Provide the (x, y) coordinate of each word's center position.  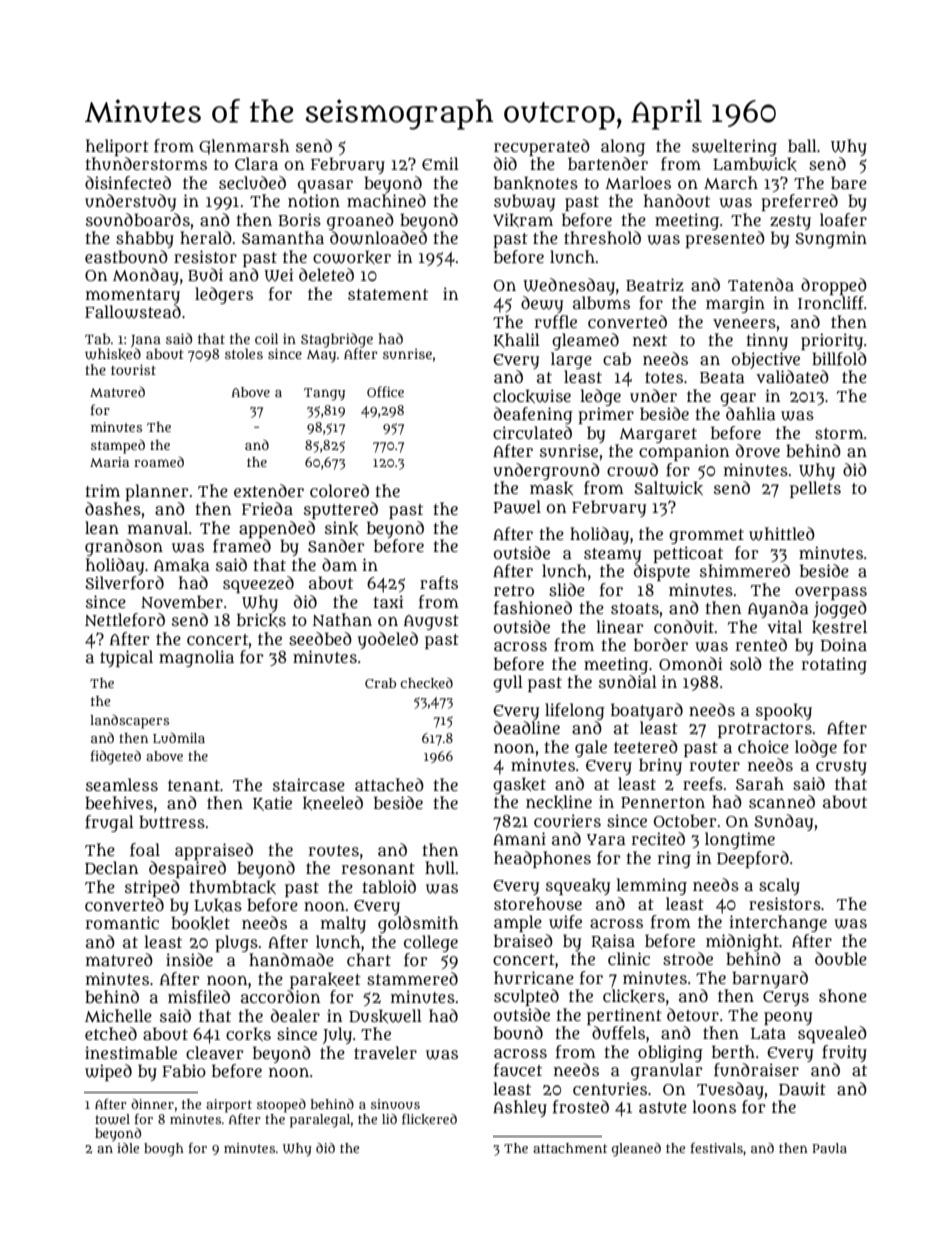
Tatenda (761, 284)
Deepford (753, 859)
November (182, 601)
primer (606, 415)
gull (508, 683)
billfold (839, 359)
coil (266, 338)
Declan (111, 867)
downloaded (378, 238)
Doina (844, 644)
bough (164, 1150)
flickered (429, 1119)
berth (733, 1051)
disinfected (128, 183)
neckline (559, 802)
